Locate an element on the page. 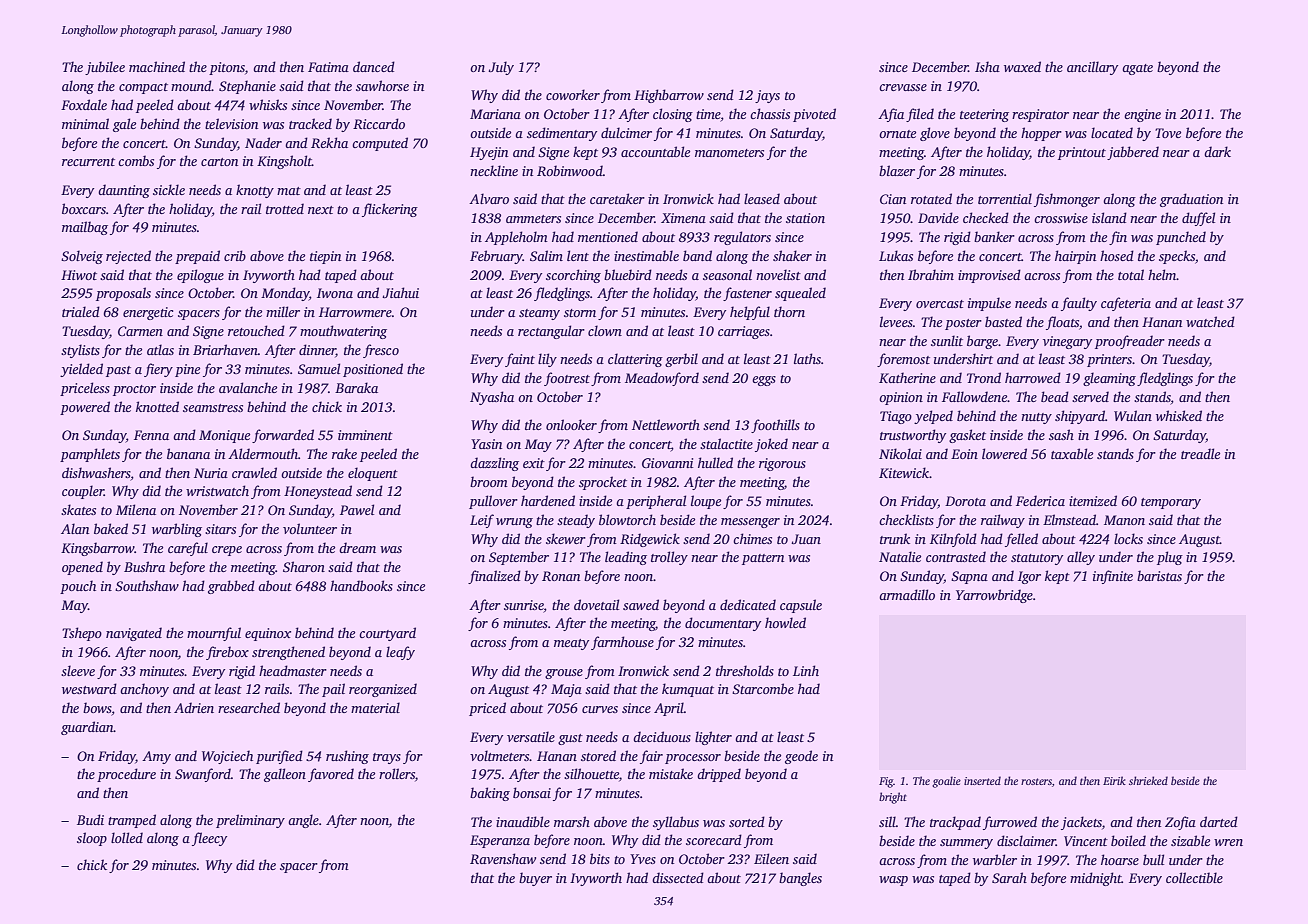 Image resolution: width=1308 pixels, height=924 pixels. vinegary is located at coordinates (1067, 342).
